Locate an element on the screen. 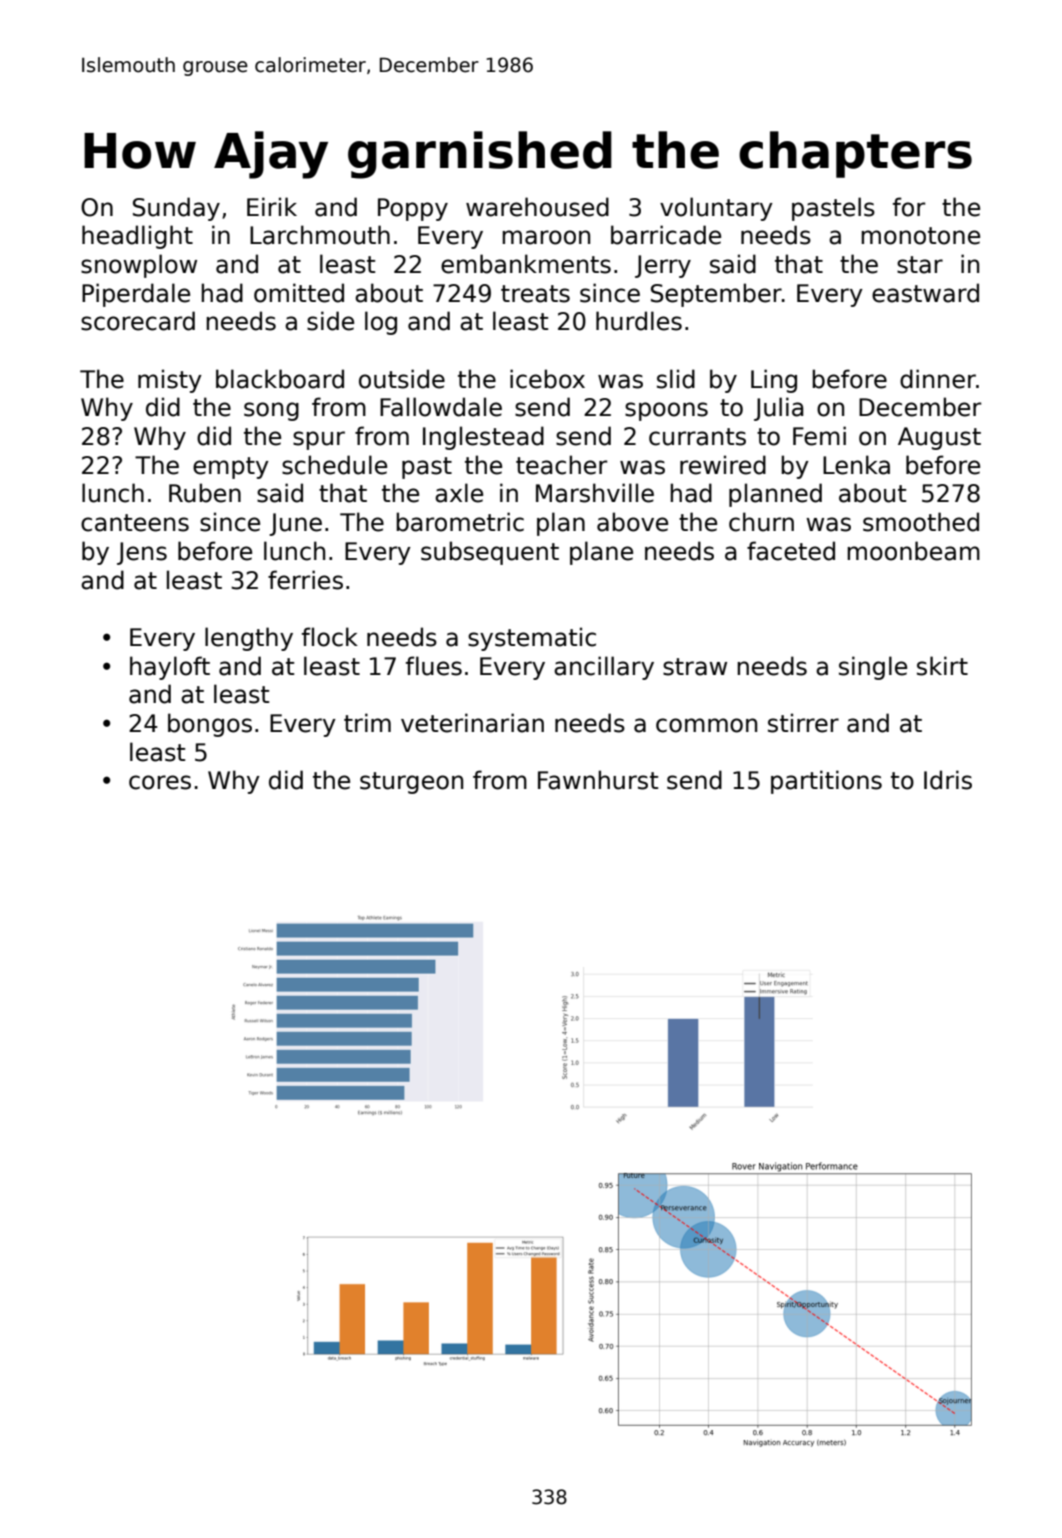 This screenshot has width=1062, height=1538. voluntary is located at coordinates (716, 209).
